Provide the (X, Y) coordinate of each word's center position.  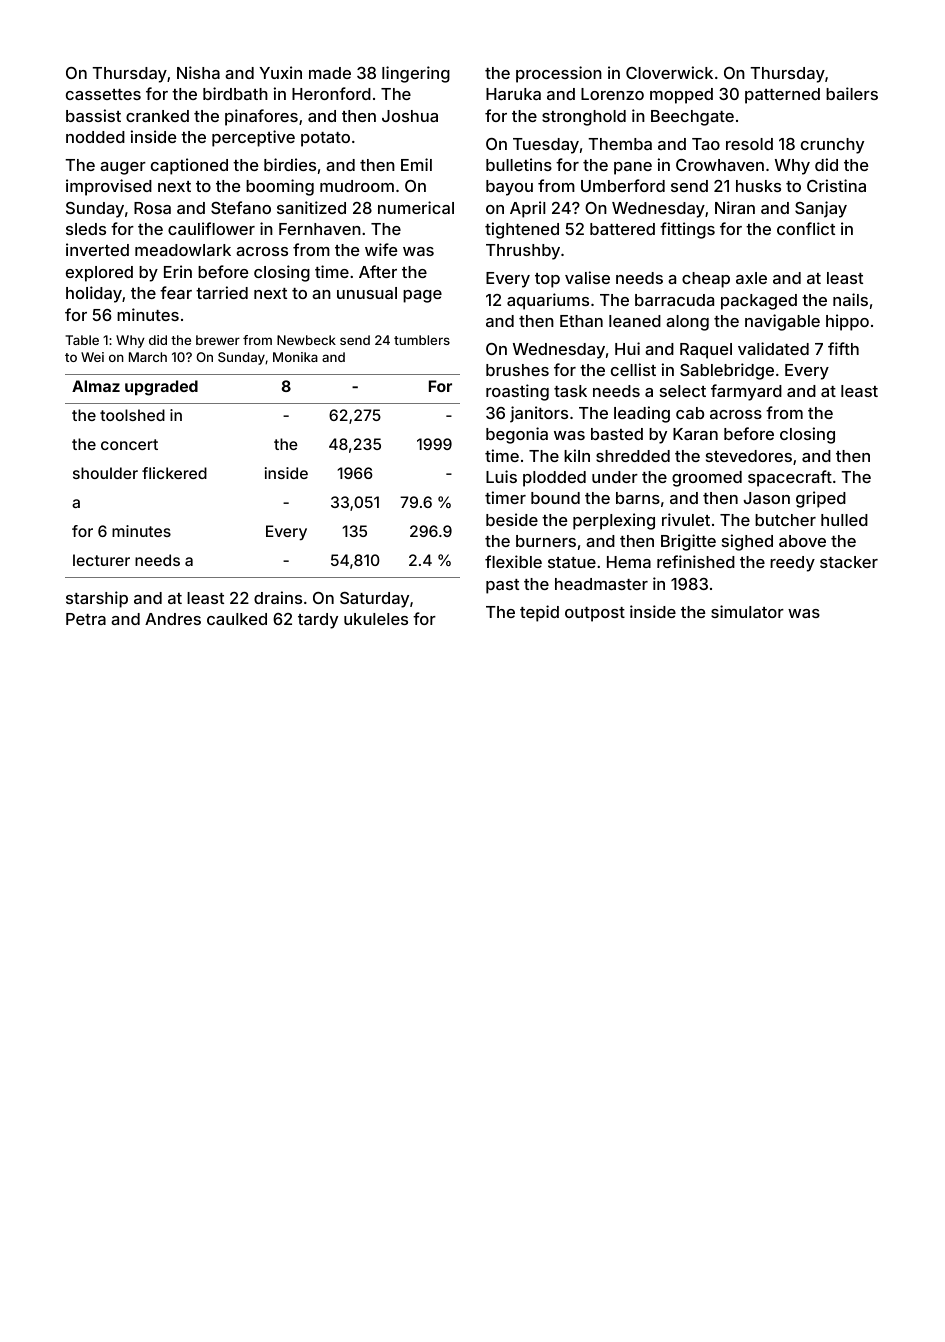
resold (749, 144)
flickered (174, 473)
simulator (747, 611)
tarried (222, 292)
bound (555, 498)
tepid (539, 613)
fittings (687, 230)
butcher (785, 520)
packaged (759, 302)
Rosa (152, 208)
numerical (416, 207)
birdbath (235, 93)
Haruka (513, 94)
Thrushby (523, 252)
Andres (173, 619)
